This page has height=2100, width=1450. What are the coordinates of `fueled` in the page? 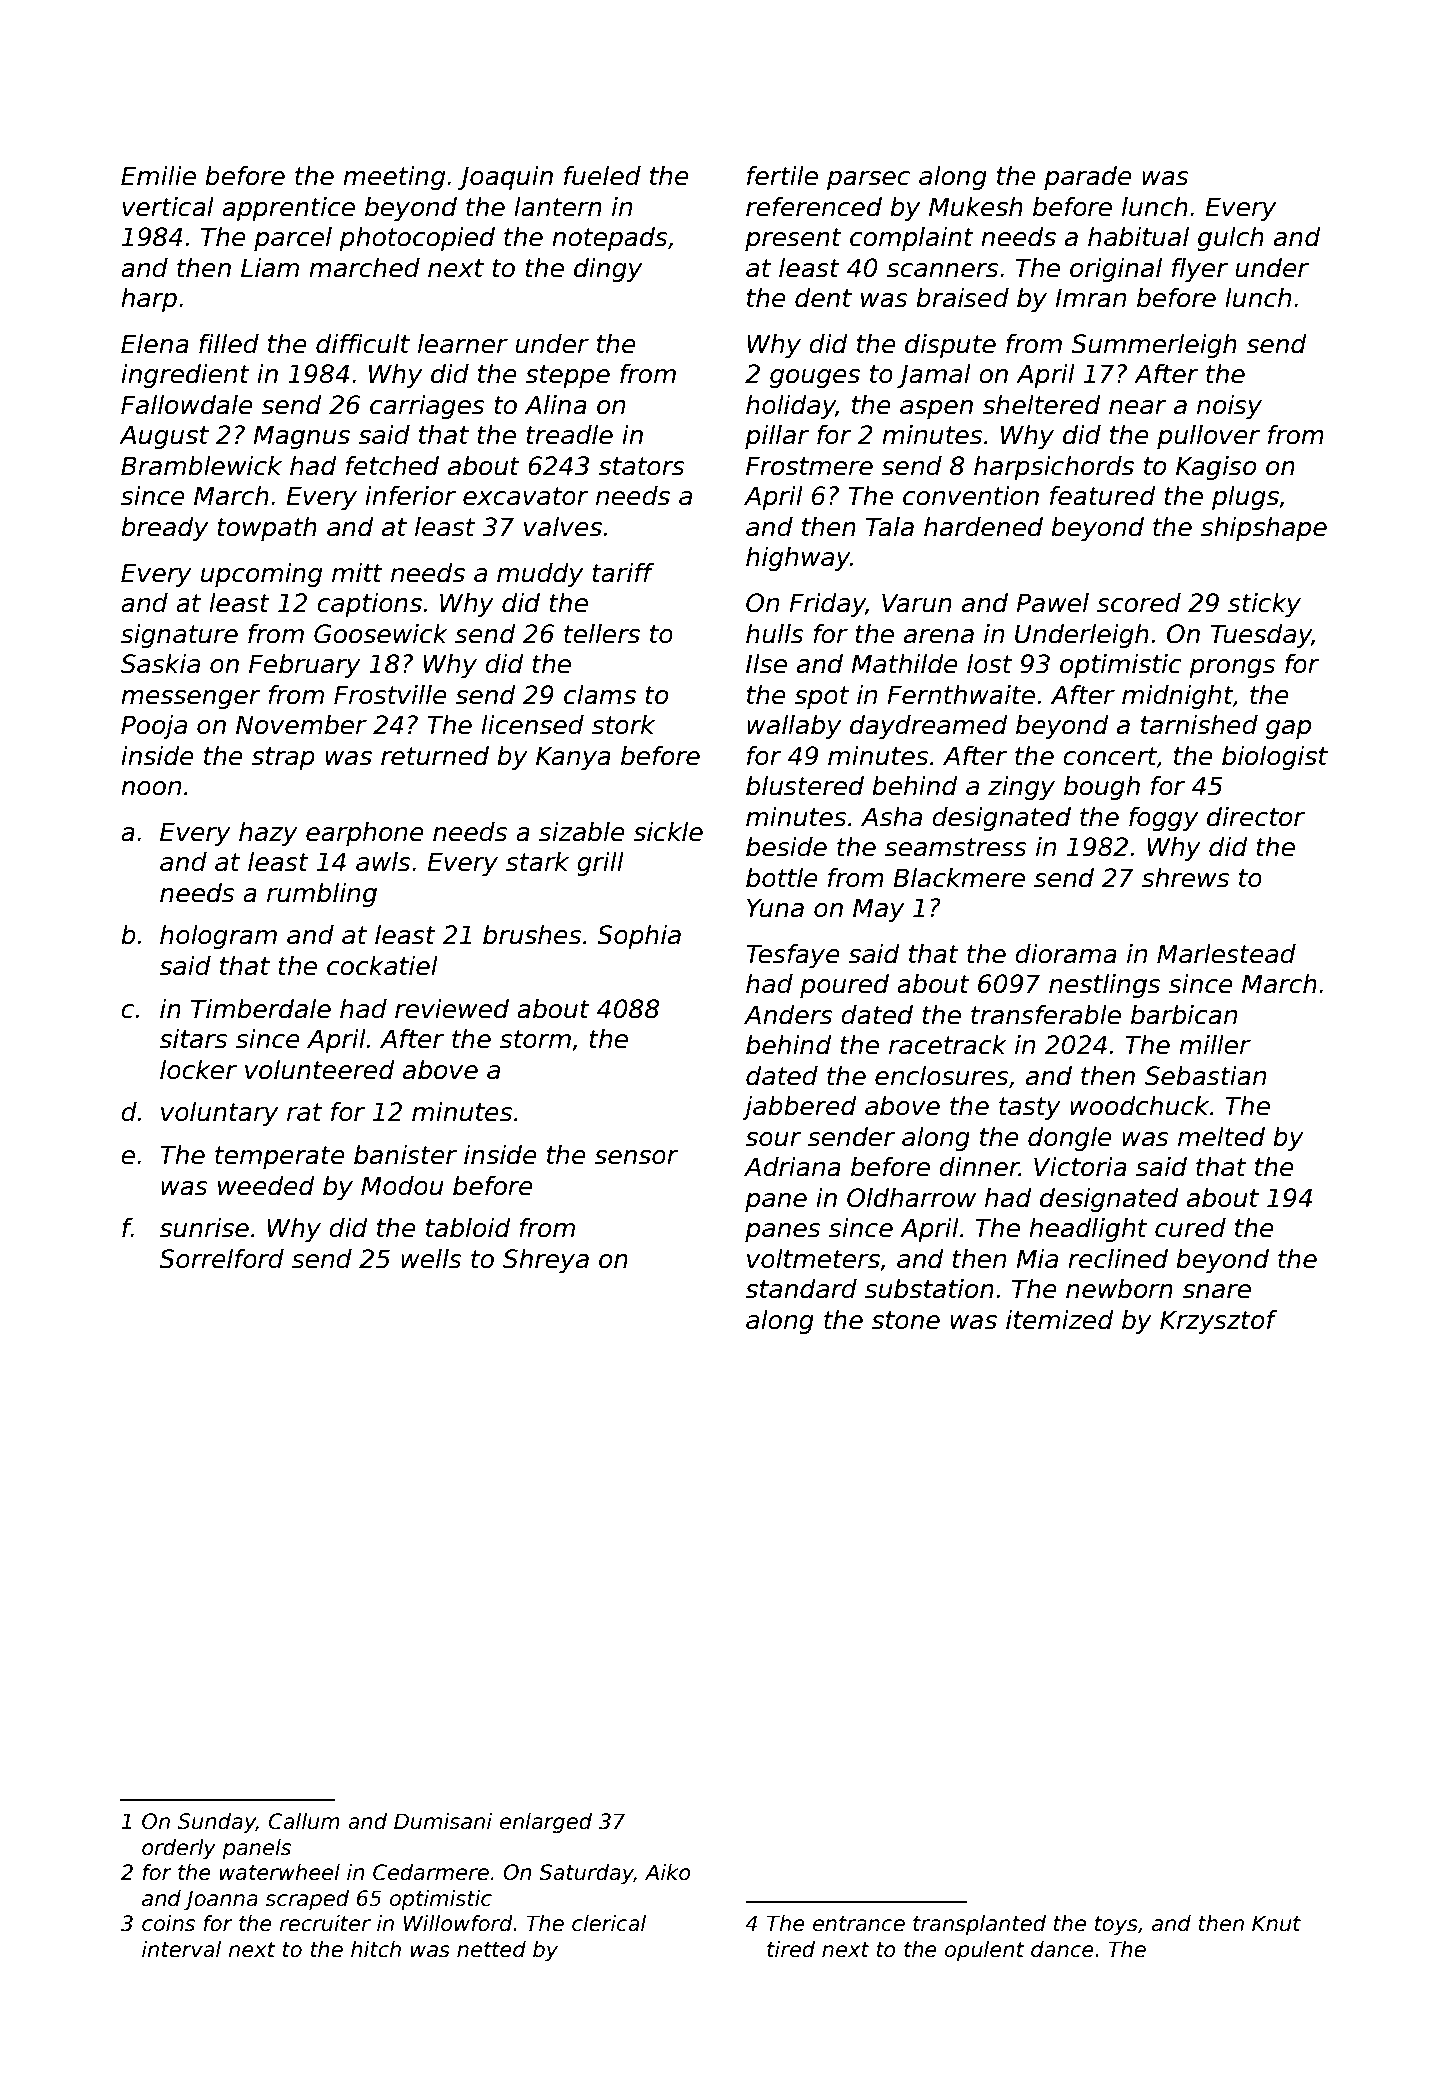 It's located at (602, 176).
